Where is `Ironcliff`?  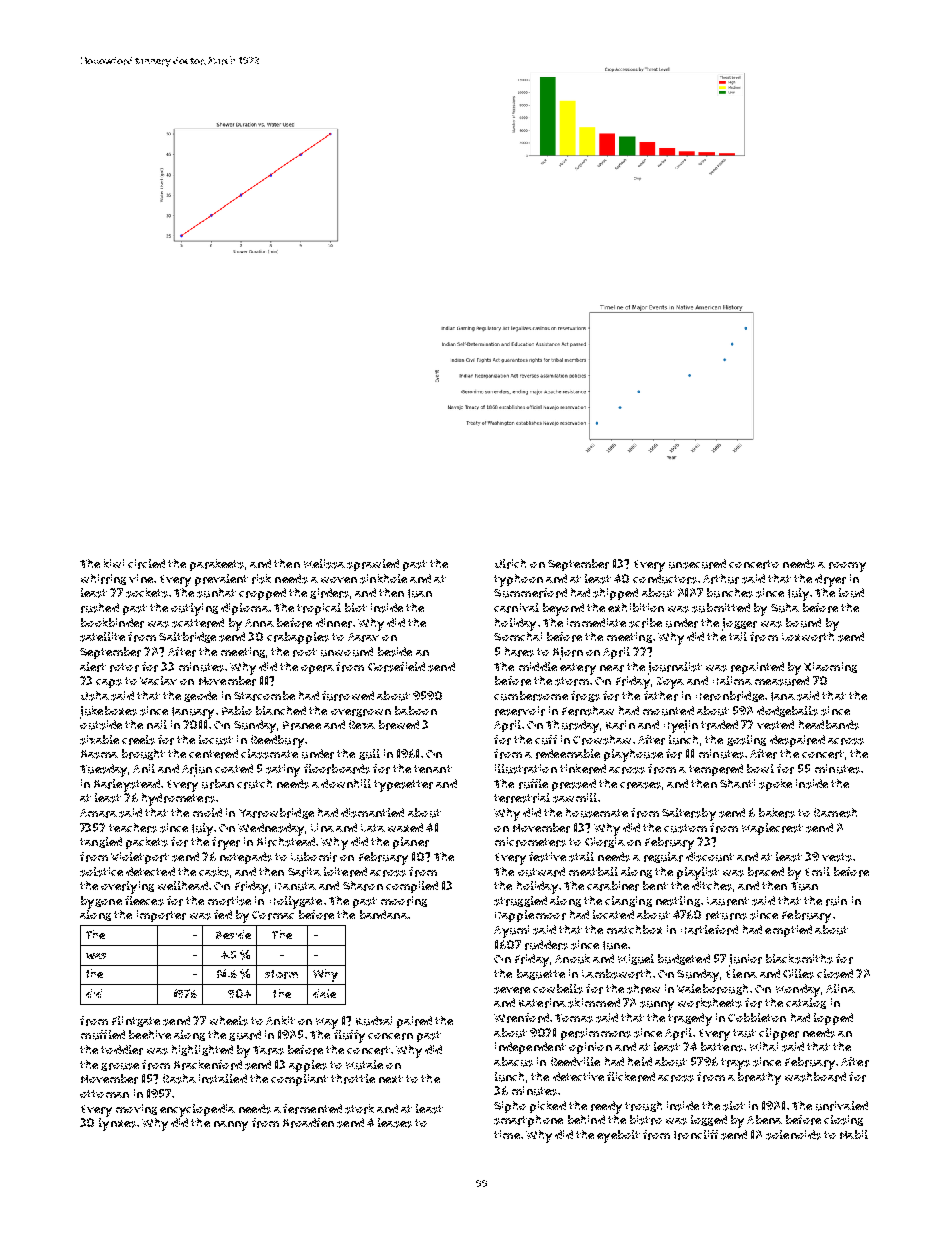
Ironcliff is located at coordinates (696, 1135).
